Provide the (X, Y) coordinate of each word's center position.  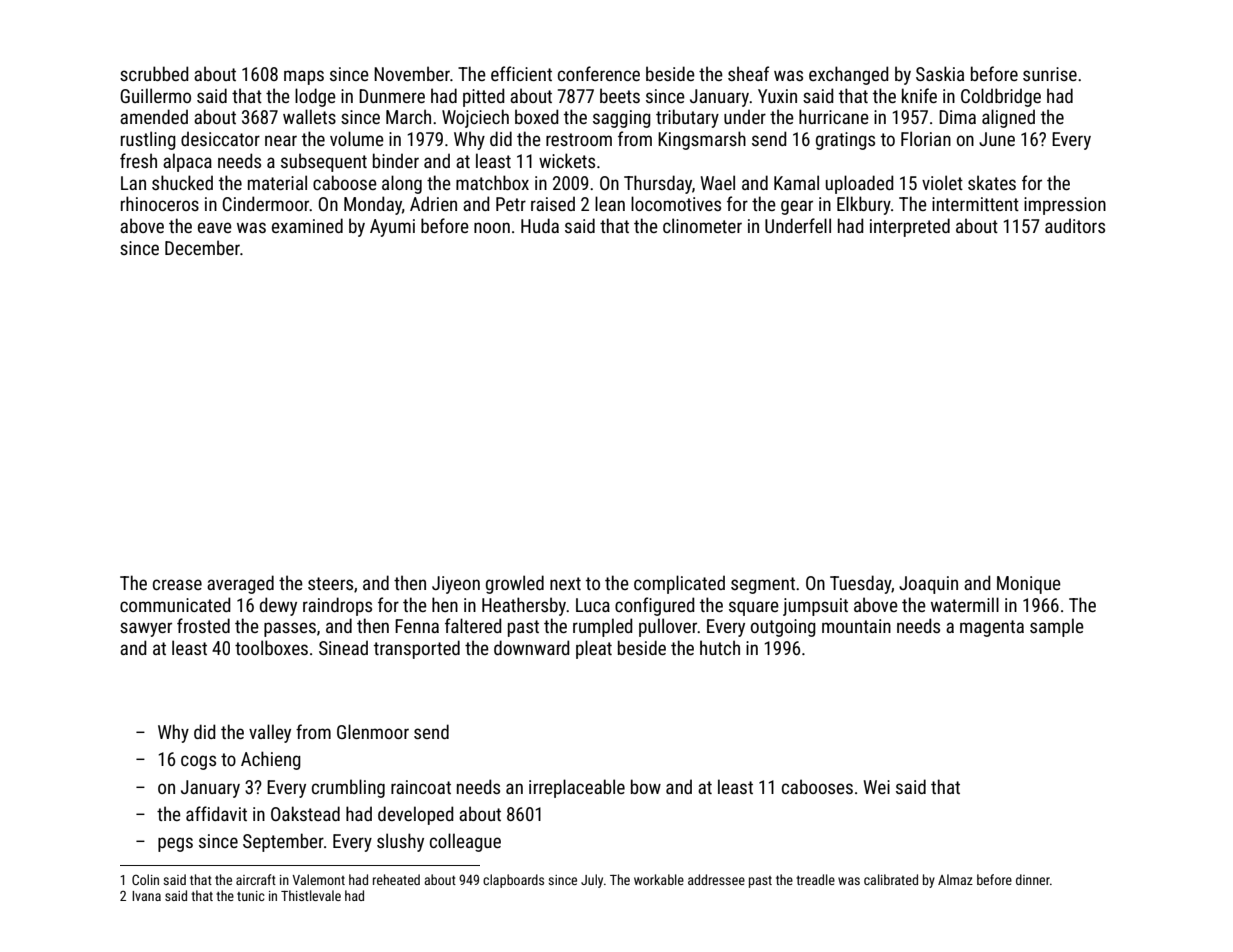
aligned (1008, 118)
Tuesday (860, 584)
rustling (148, 140)
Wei (877, 787)
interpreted (910, 227)
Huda (540, 225)
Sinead (343, 647)
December (202, 247)
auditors (1075, 225)
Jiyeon (456, 585)
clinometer (702, 225)
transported (417, 649)
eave (215, 227)
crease (177, 584)
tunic (251, 896)
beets (620, 95)
